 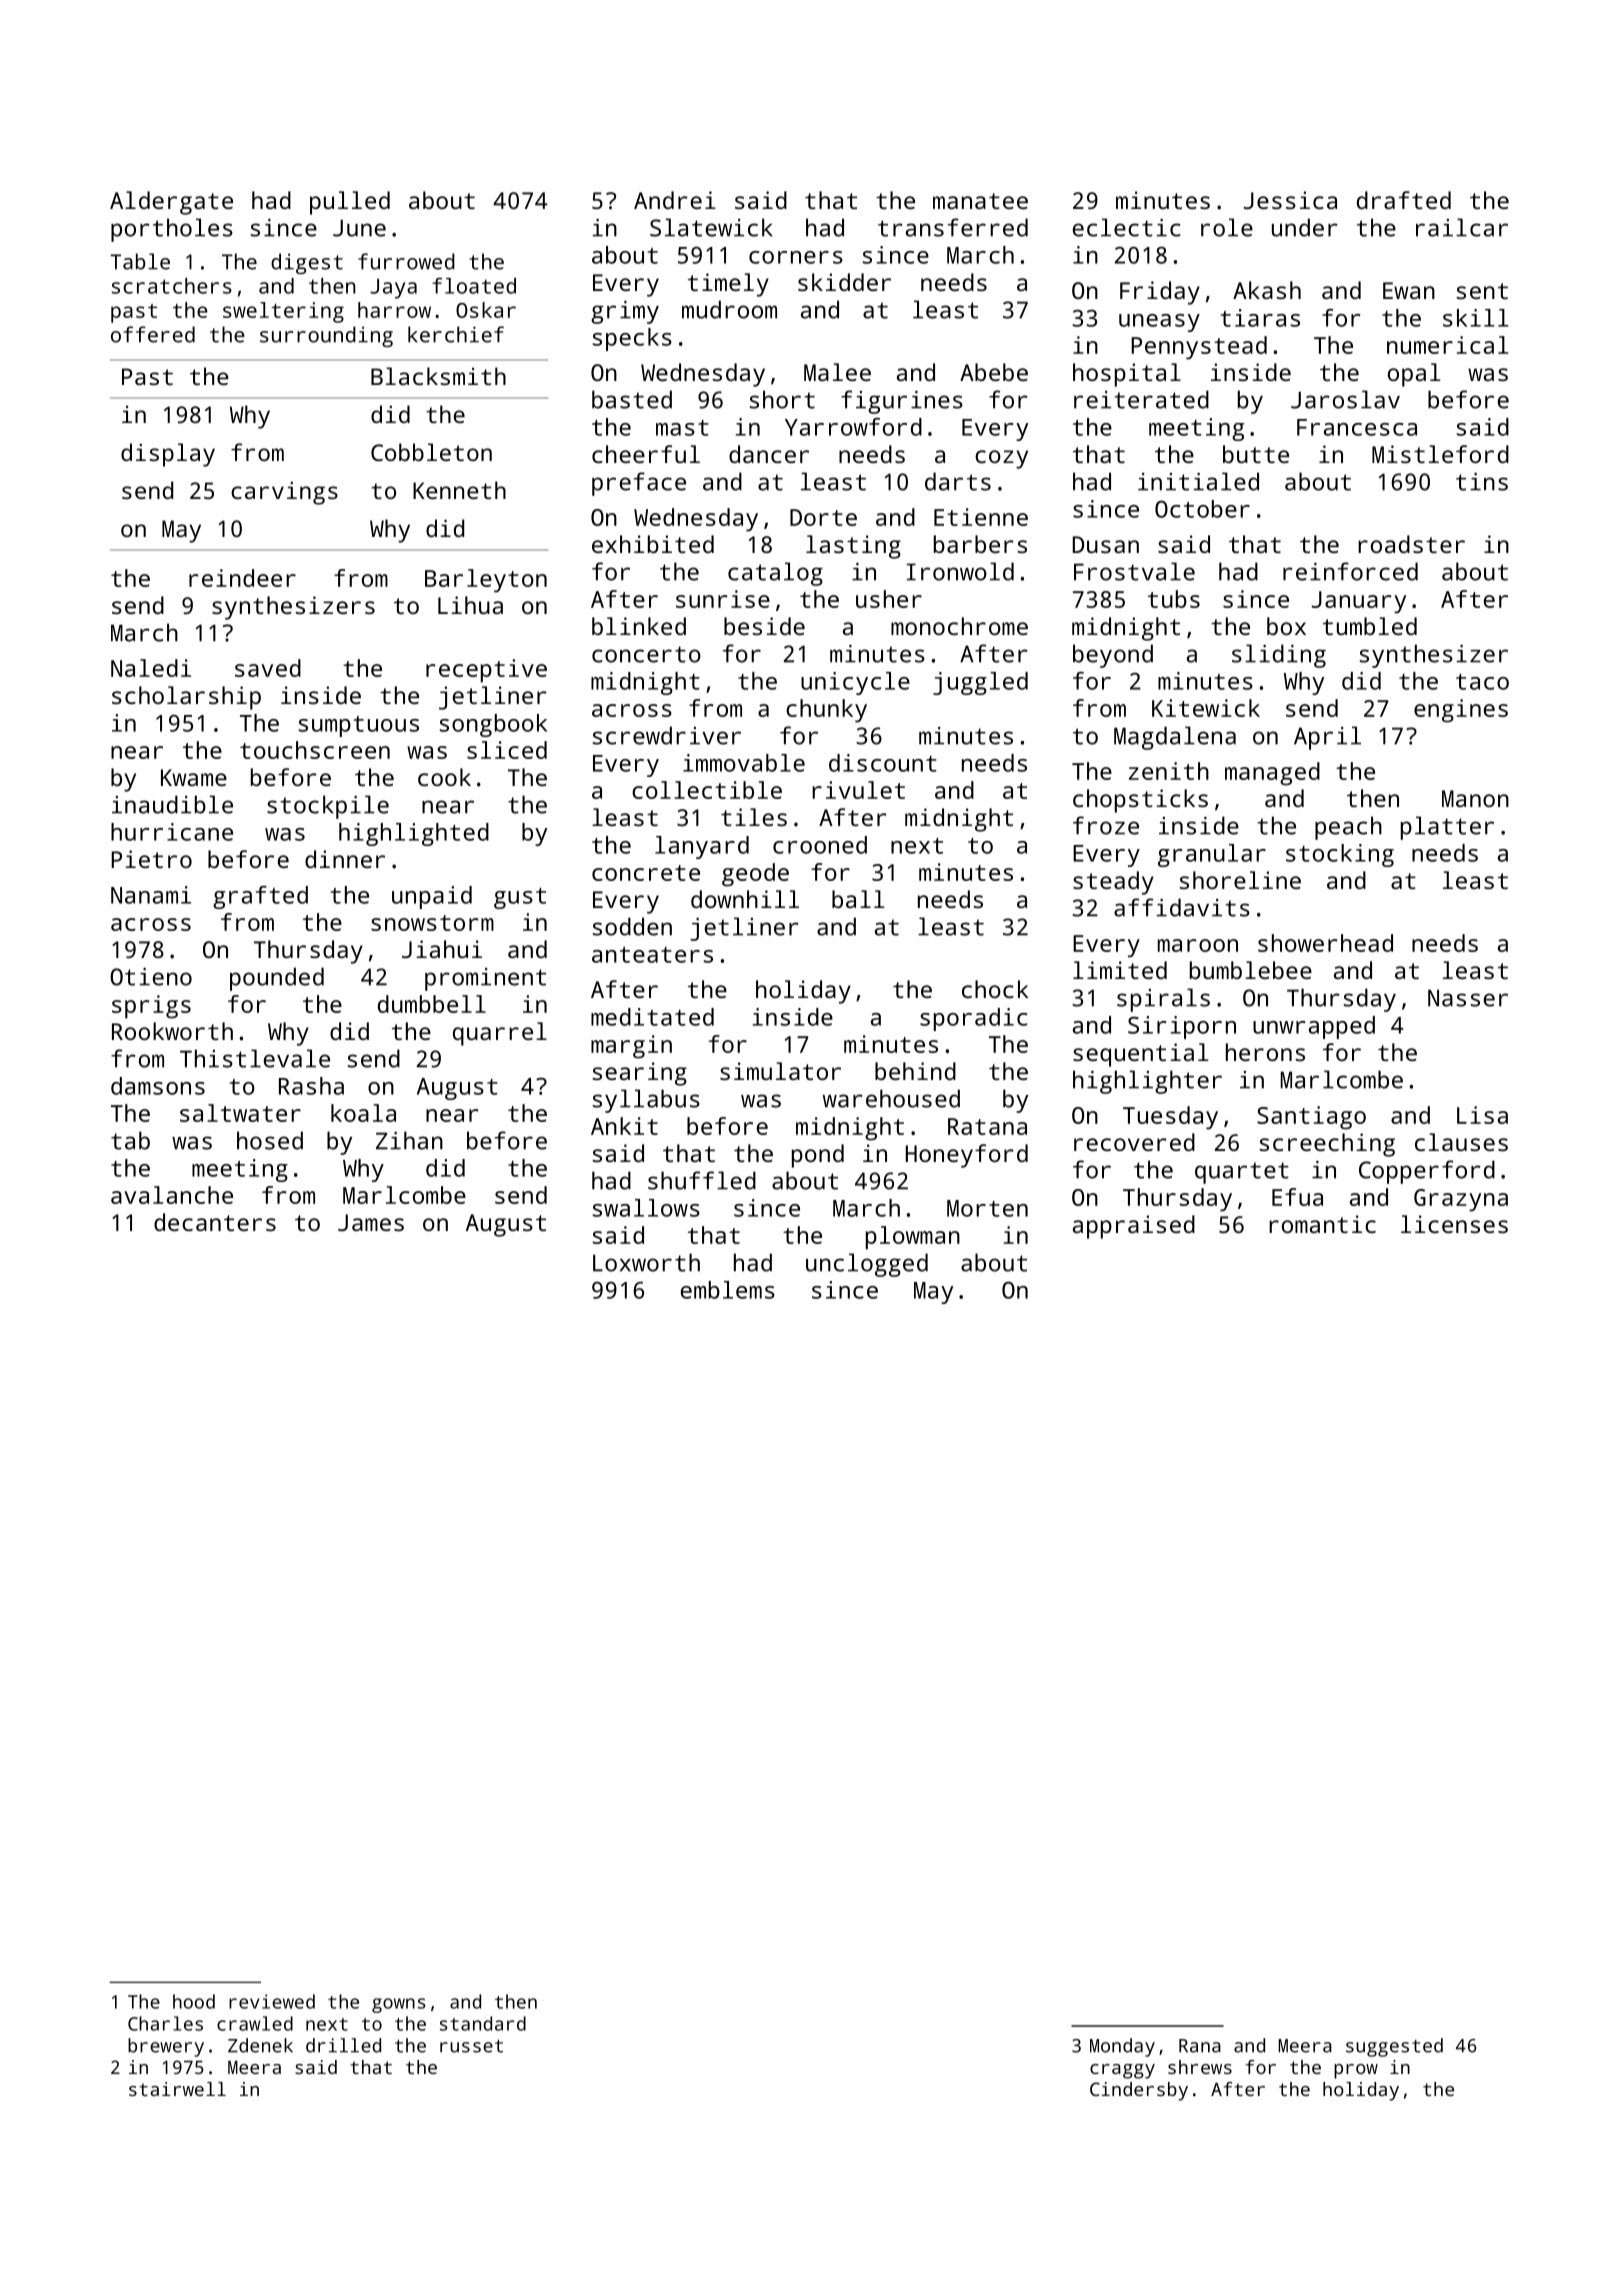 What do you see at coordinates (953, 227) in the document?
I see `transferred` at bounding box center [953, 227].
